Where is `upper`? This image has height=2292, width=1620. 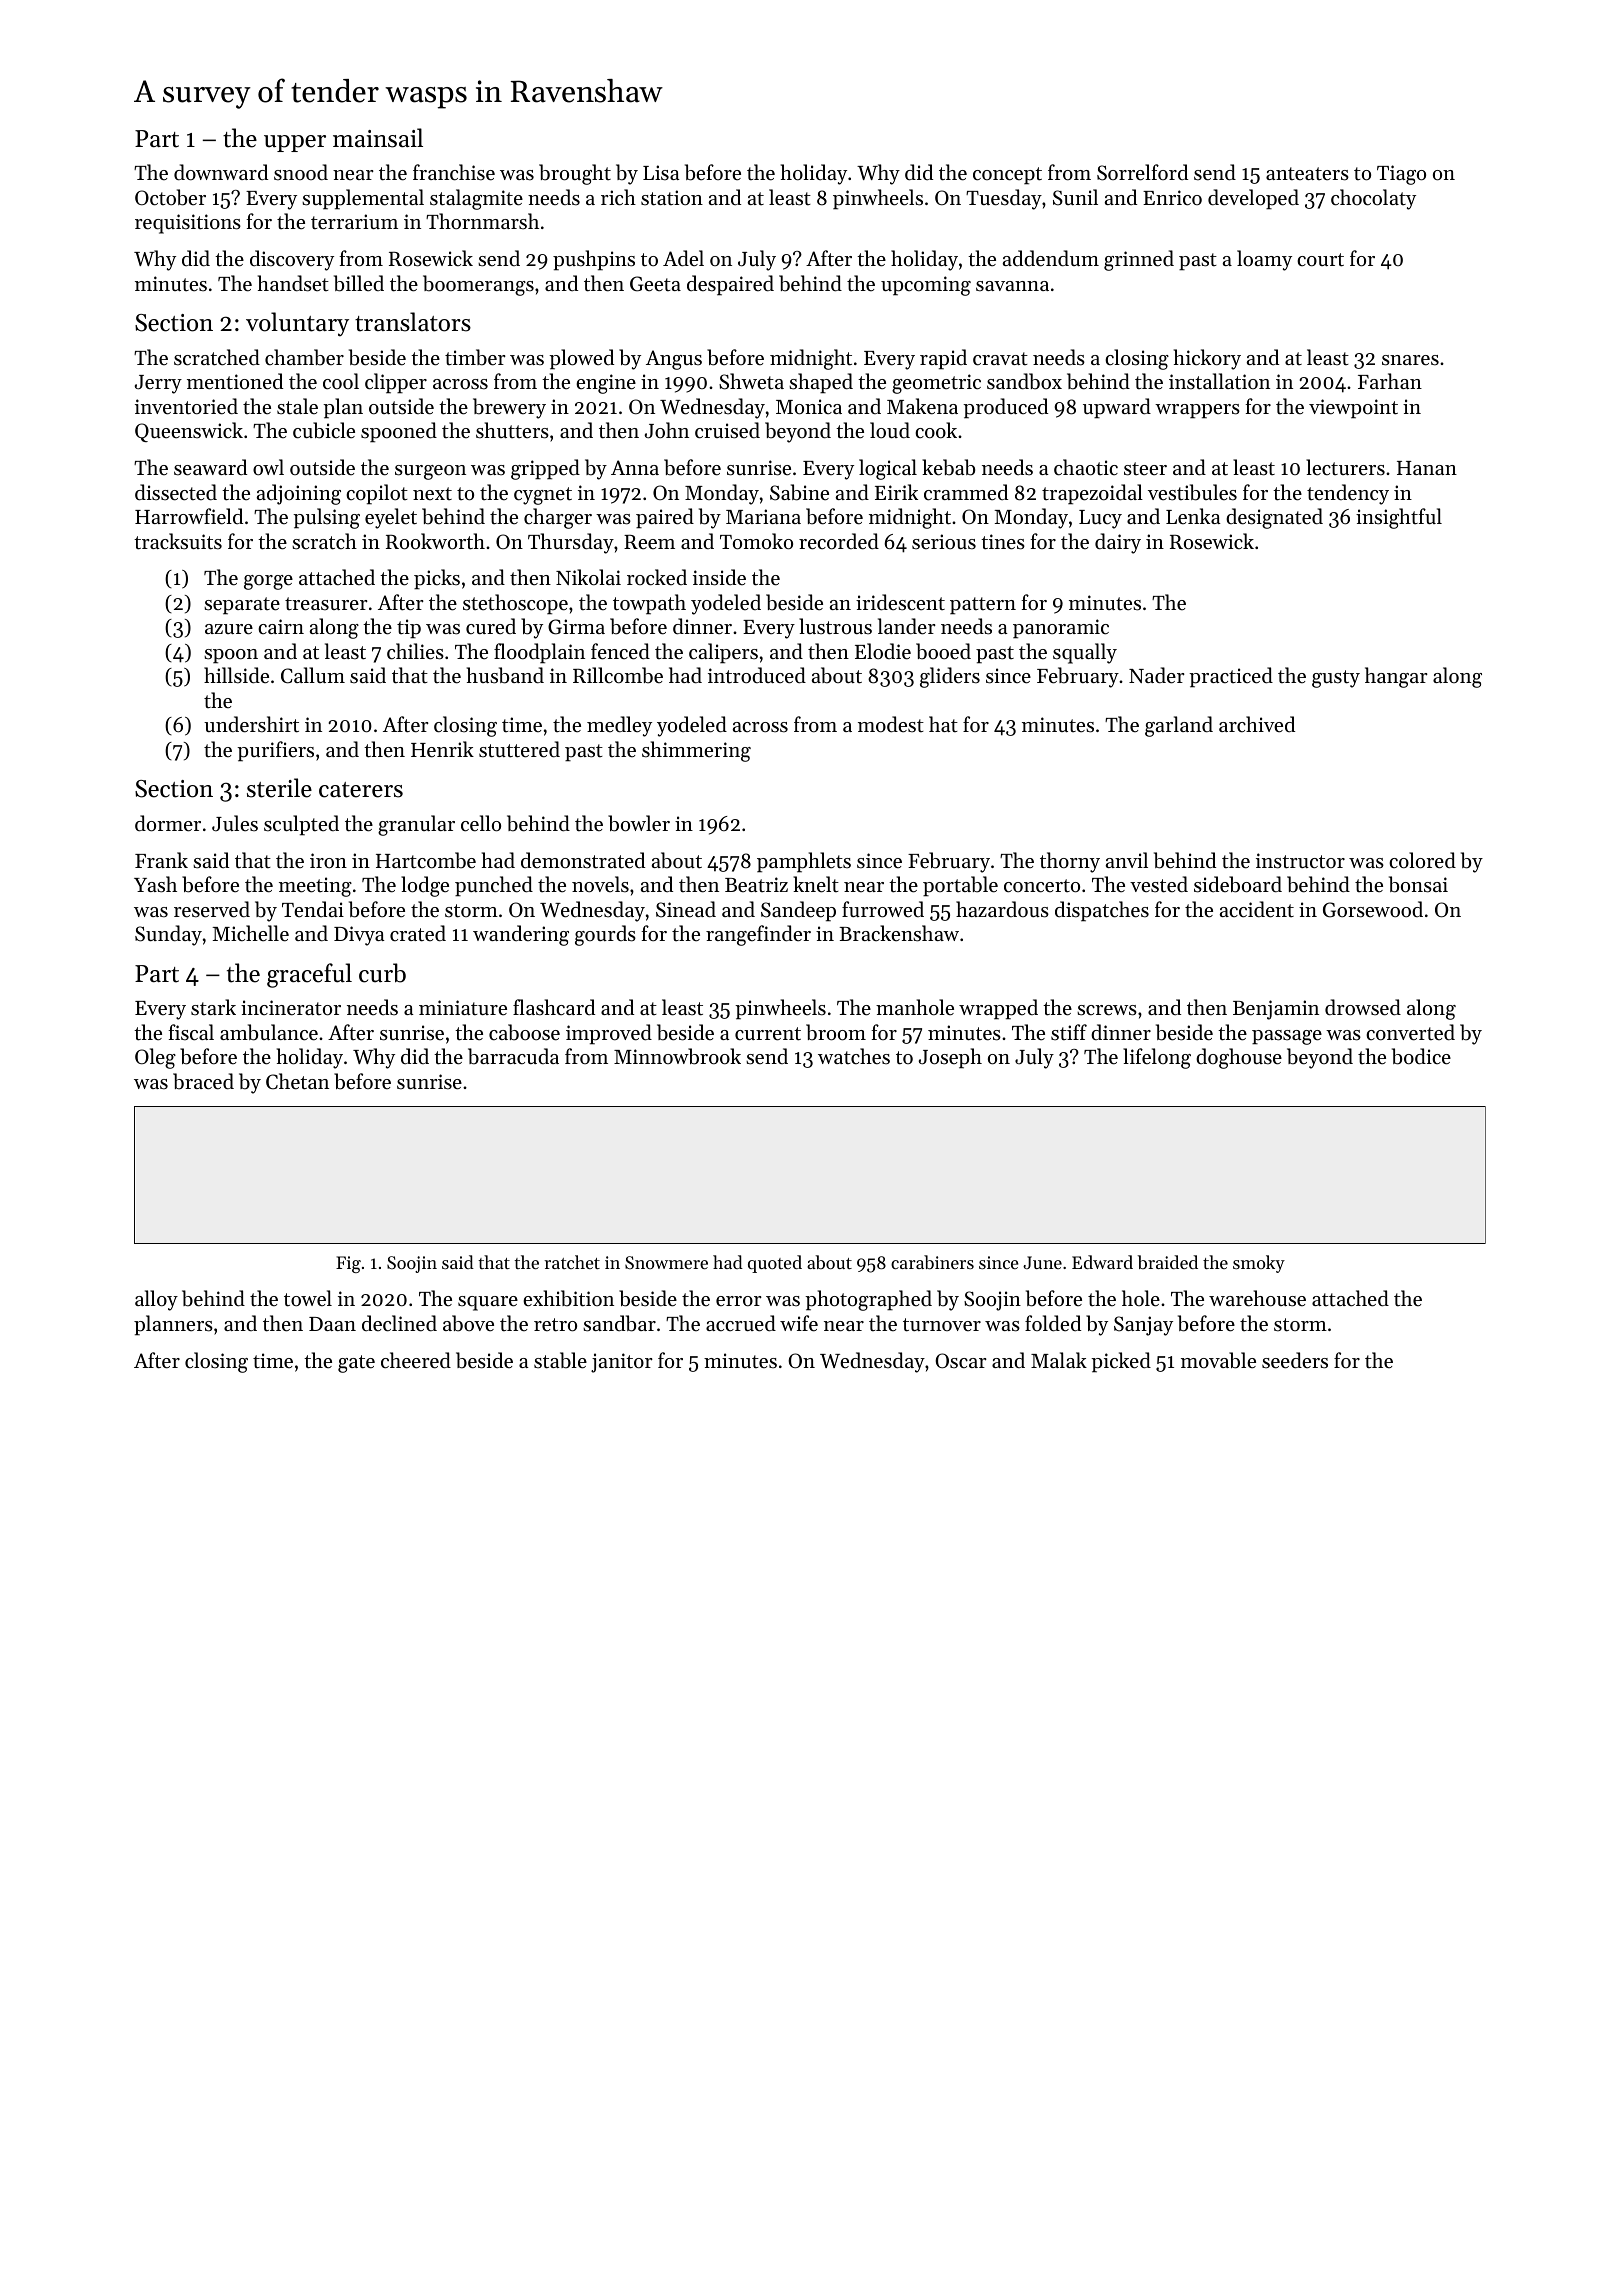 upper is located at coordinates (295, 143).
